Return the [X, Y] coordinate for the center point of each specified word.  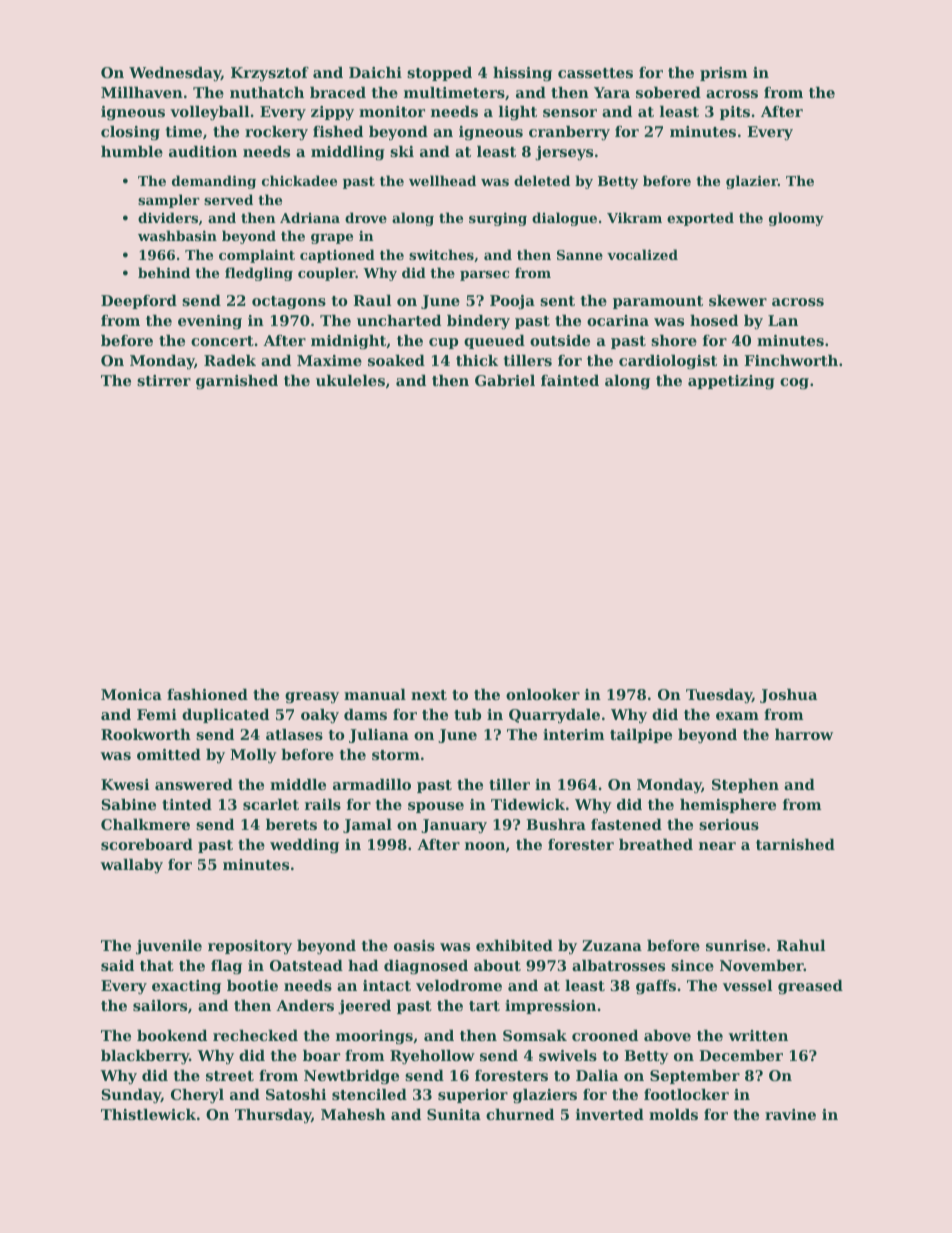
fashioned [207, 694]
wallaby [131, 866]
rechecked [255, 1035]
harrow [804, 734]
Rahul [801, 945]
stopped [439, 74]
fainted [570, 380]
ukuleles [350, 380]
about [497, 965]
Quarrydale [554, 716]
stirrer [164, 380]
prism [724, 74]
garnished [237, 382]
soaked [396, 360]
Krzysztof [270, 74]
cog [794, 384]
